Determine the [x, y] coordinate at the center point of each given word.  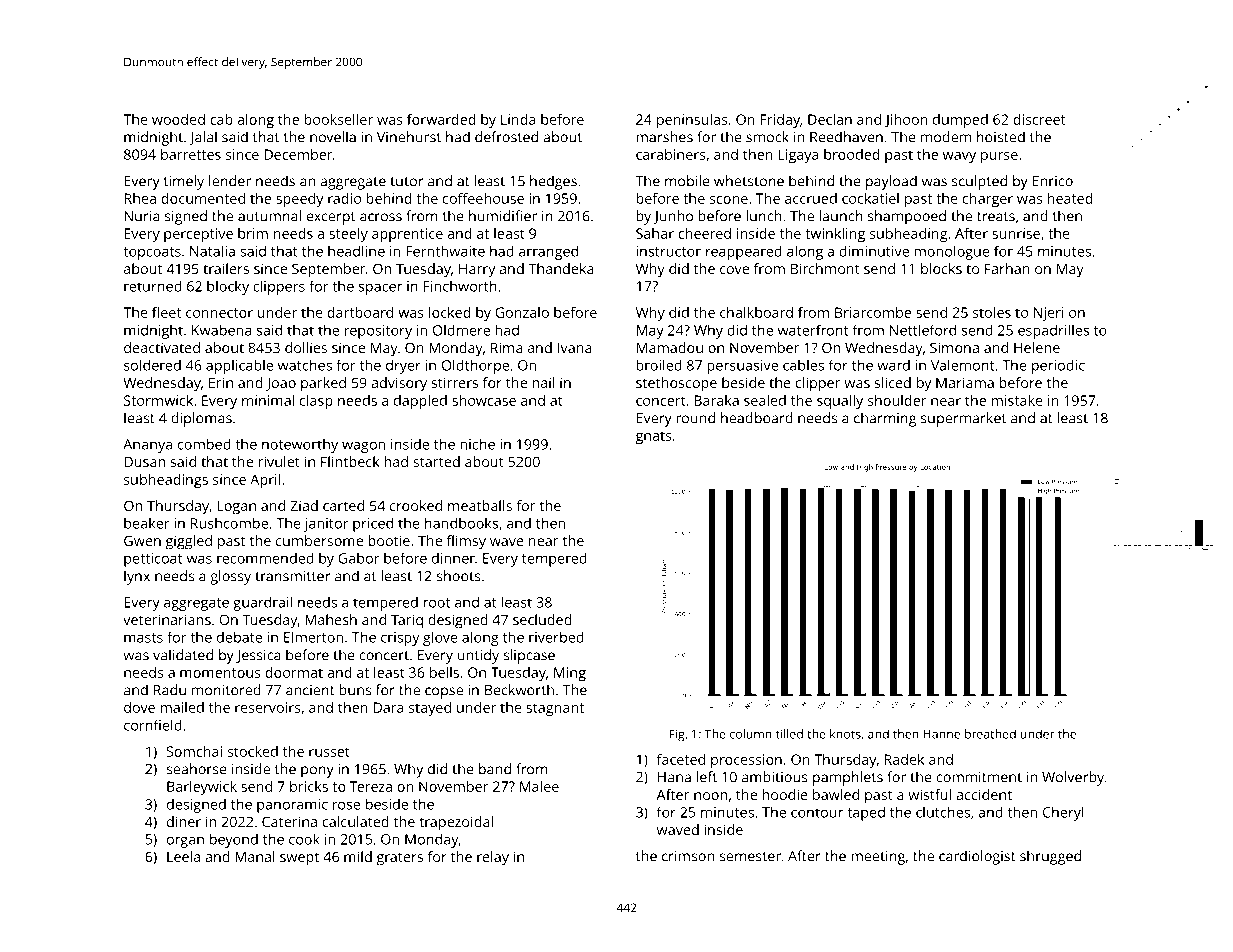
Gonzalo [522, 312]
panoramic [292, 806]
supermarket [963, 419]
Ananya [147, 446]
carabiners [671, 154]
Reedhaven [846, 137]
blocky [228, 287]
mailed [182, 707]
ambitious [775, 777]
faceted [681, 759]
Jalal [203, 138]
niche [477, 444]
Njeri [1049, 314]
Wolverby [1073, 778]
